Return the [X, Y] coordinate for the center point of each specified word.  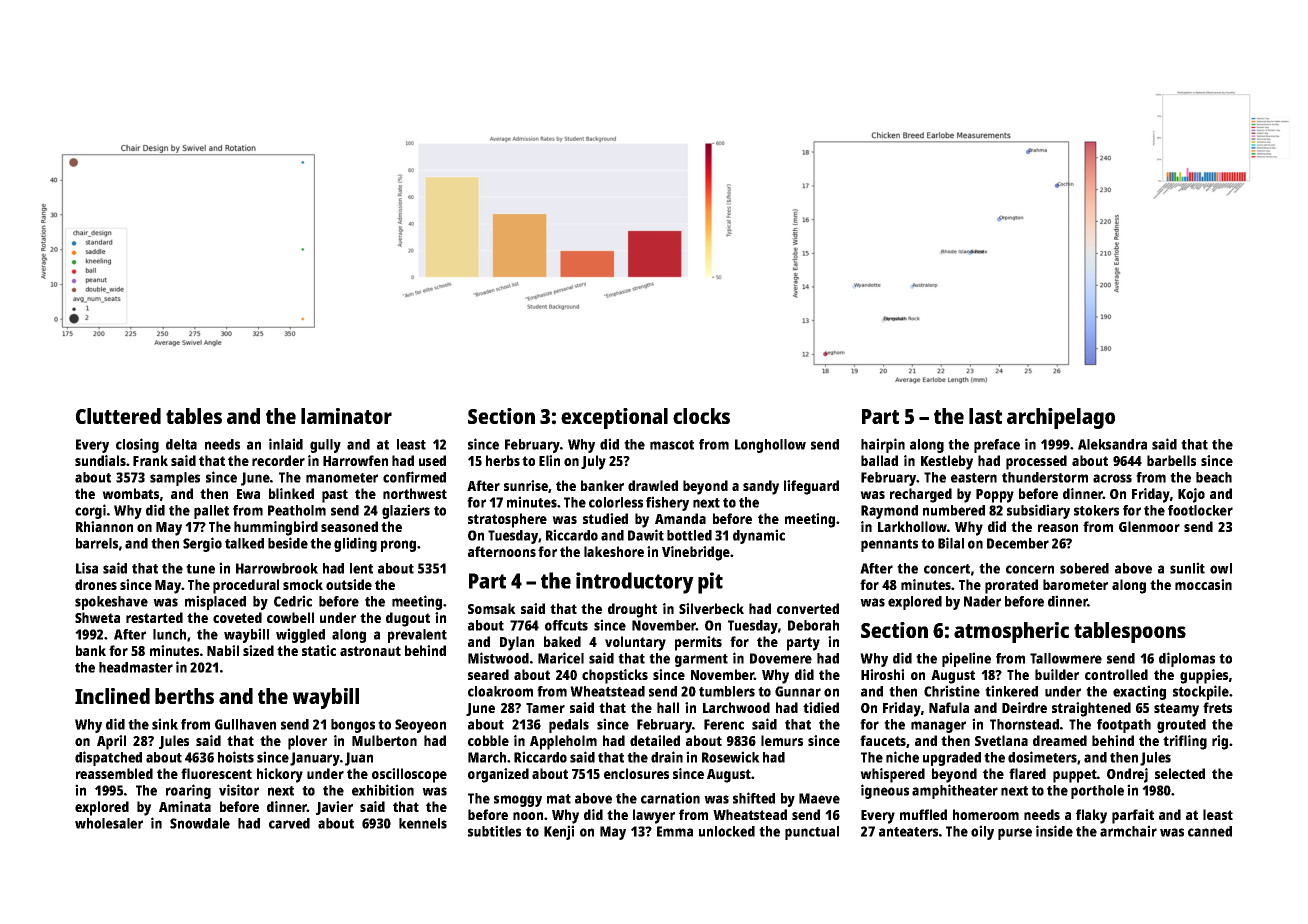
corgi [90, 511]
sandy [761, 487]
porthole [1097, 792]
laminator [346, 416]
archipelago [1061, 418]
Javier [334, 808]
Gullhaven [245, 724]
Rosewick [731, 757]
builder [1057, 674]
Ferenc [724, 724]
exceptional [614, 418]
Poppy [995, 496]
